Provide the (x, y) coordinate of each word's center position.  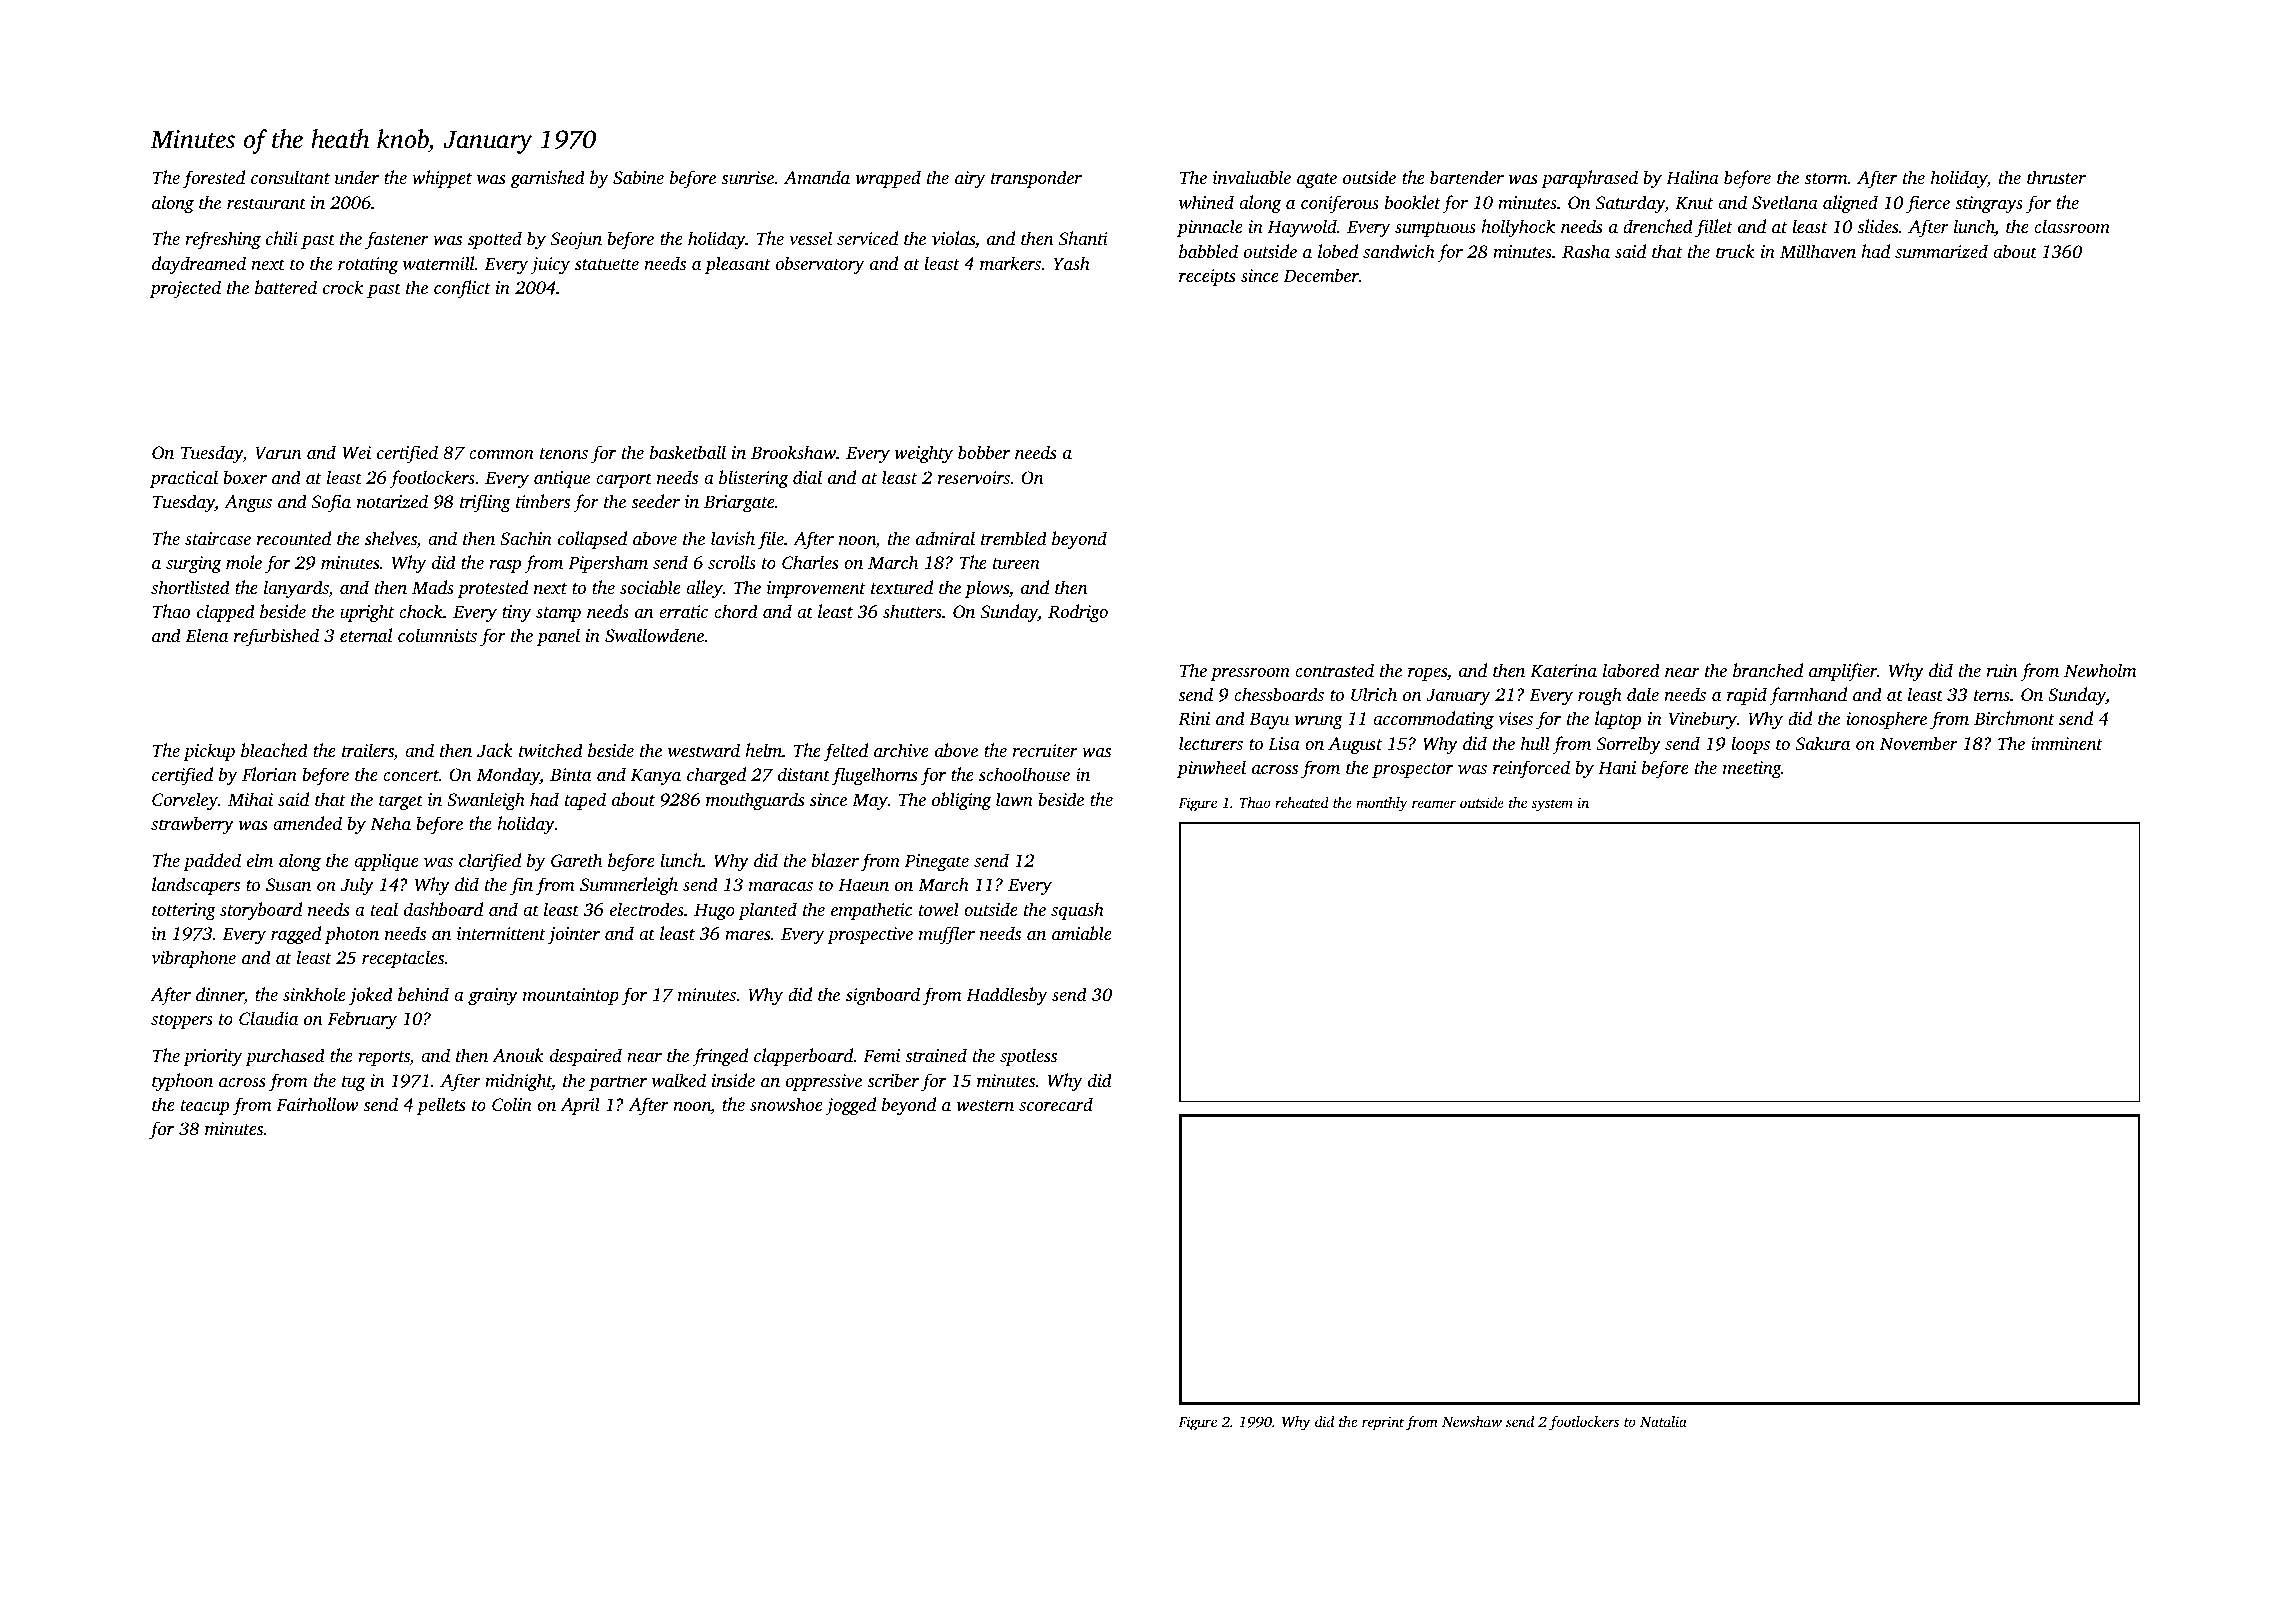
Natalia (1663, 1421)
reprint (1383, 1423)
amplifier (1843, 672)
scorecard (1056, 1104)
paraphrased (1589, 179)
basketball (688, 452)
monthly (1382, 804)
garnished (547, 179)
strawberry (192, 825)
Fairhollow (317, 1104)
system (1552, 805)
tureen (1016, 563)
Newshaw (1472, 1421)
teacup (205, 1107)
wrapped (888, 179)
